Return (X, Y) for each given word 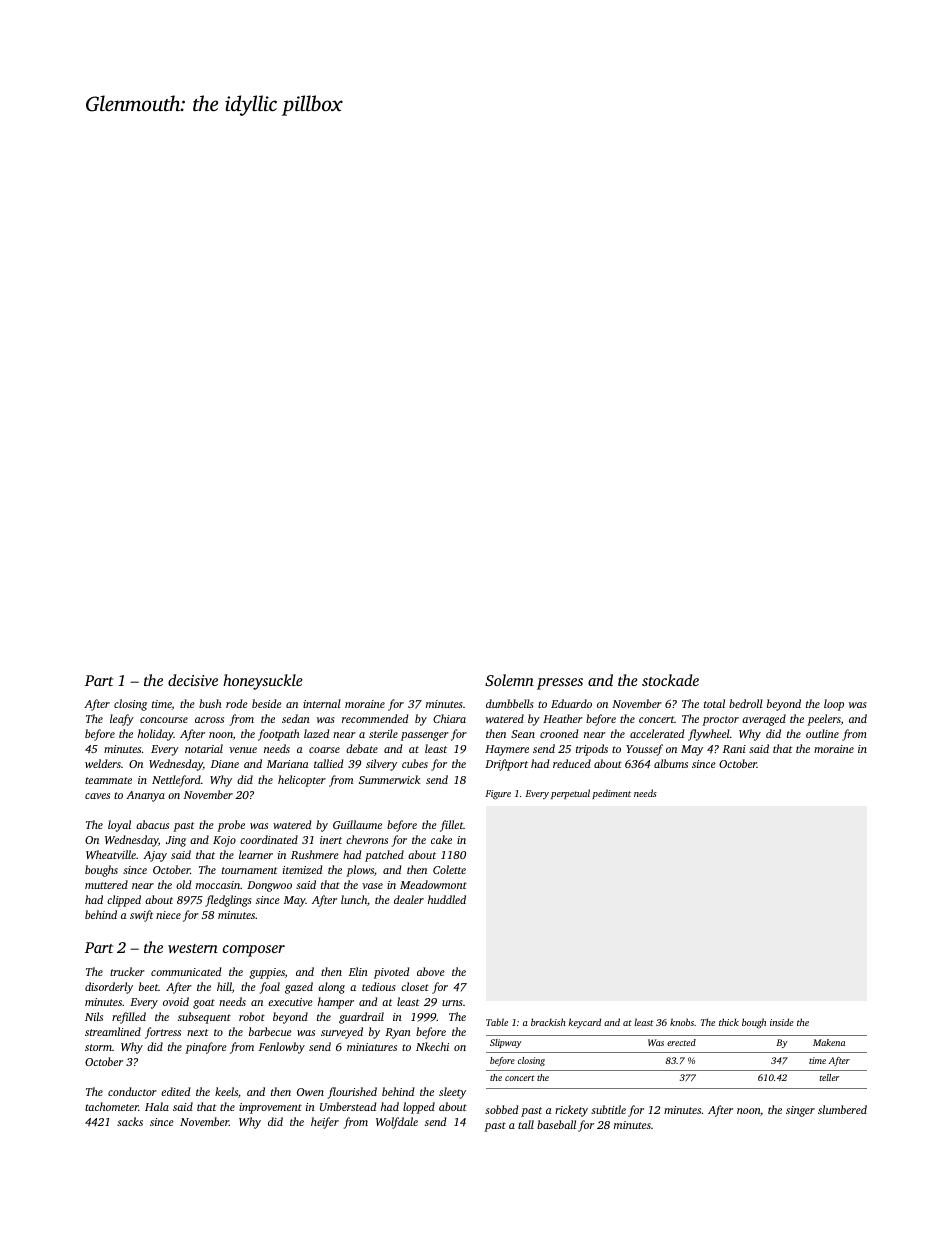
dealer (409, 899)
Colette (449, 869)
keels (226, 1091)
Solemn (509, 680)
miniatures (372, 1047)
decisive (193, 680)
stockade (670, 680)
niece (168, 915)
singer (800, 1111)
